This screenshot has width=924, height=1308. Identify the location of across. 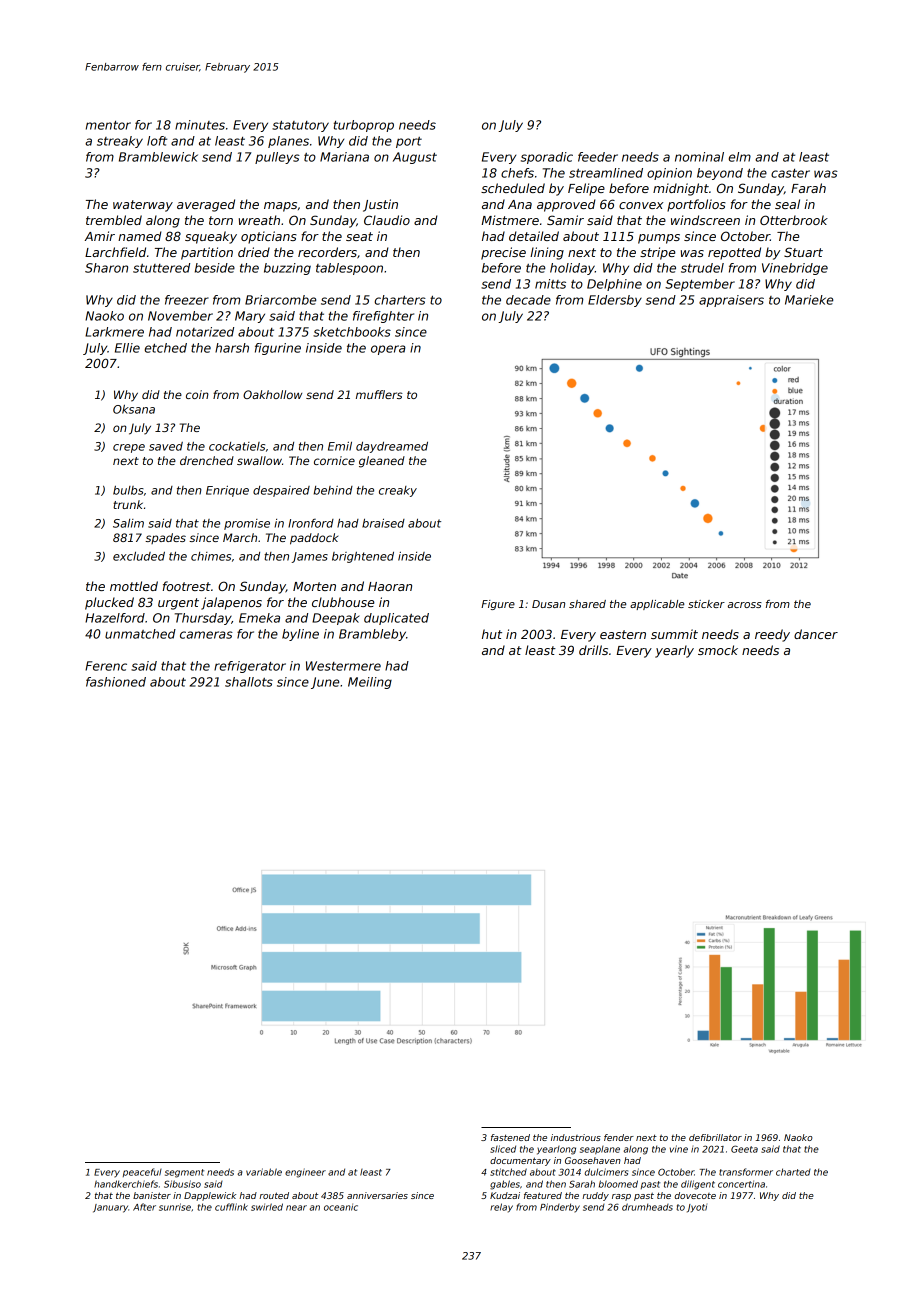
(745, 605).
